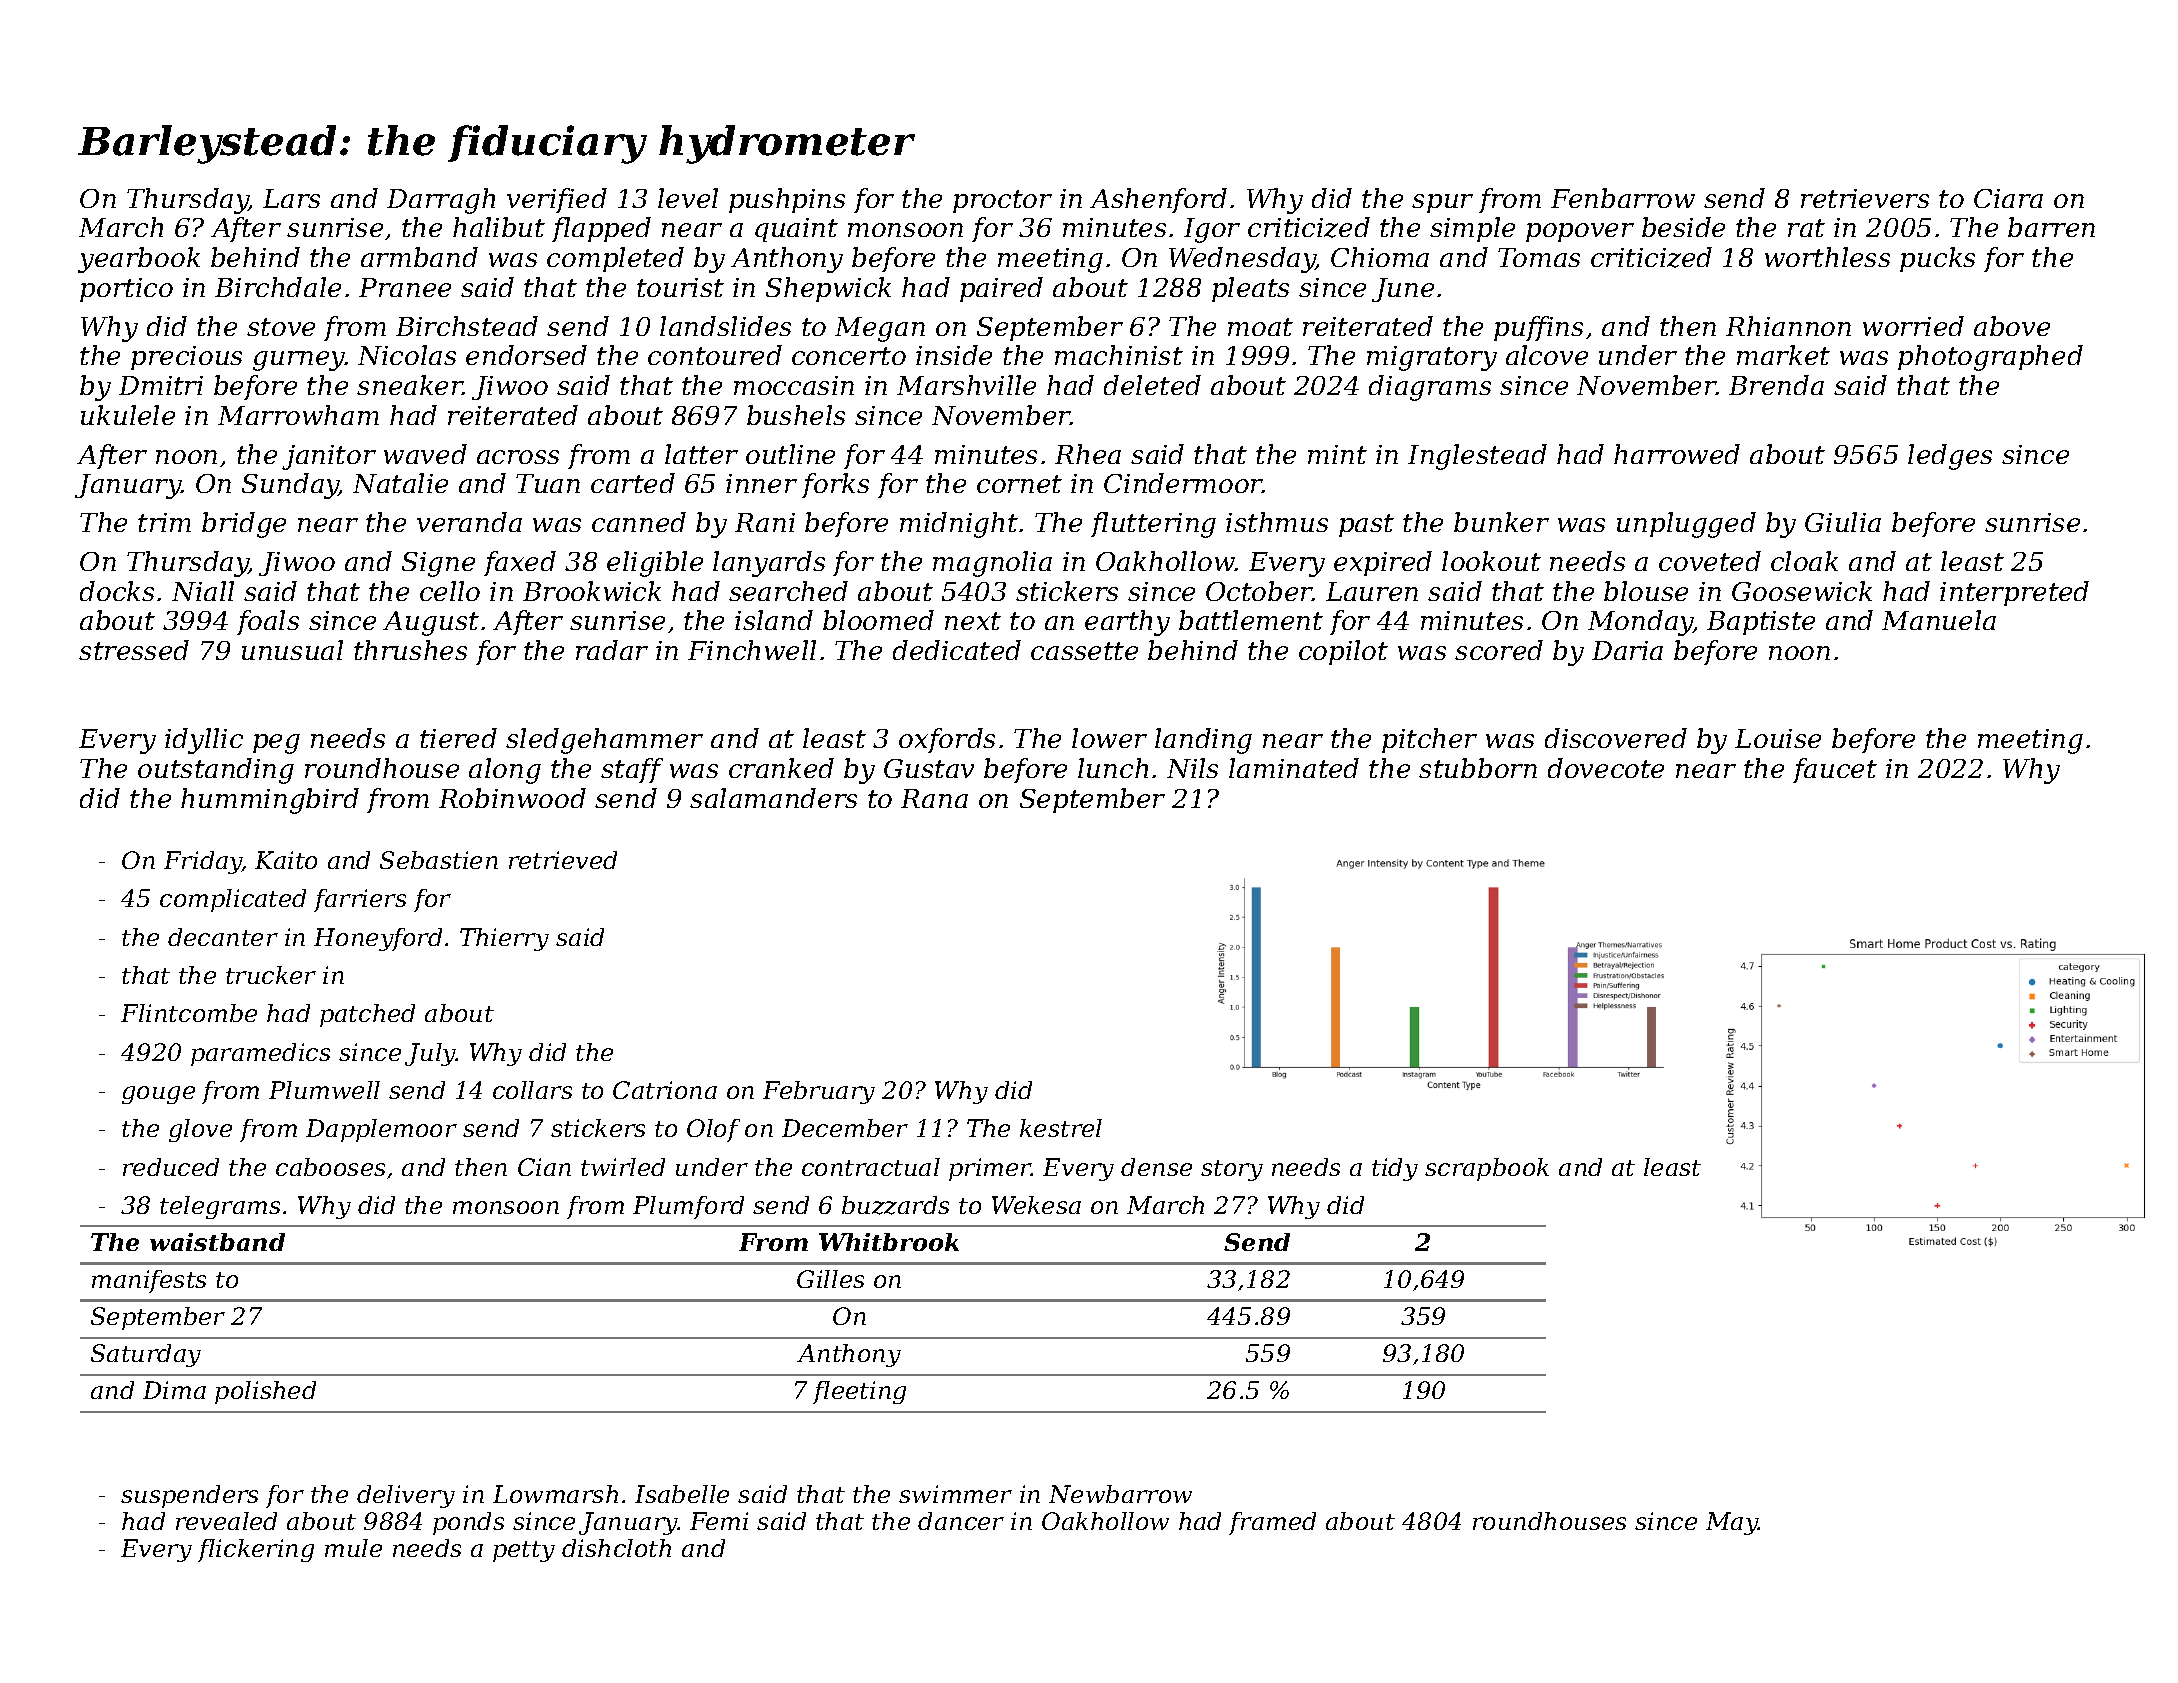  I want to click on kestrel, so click(1061, 1128).
